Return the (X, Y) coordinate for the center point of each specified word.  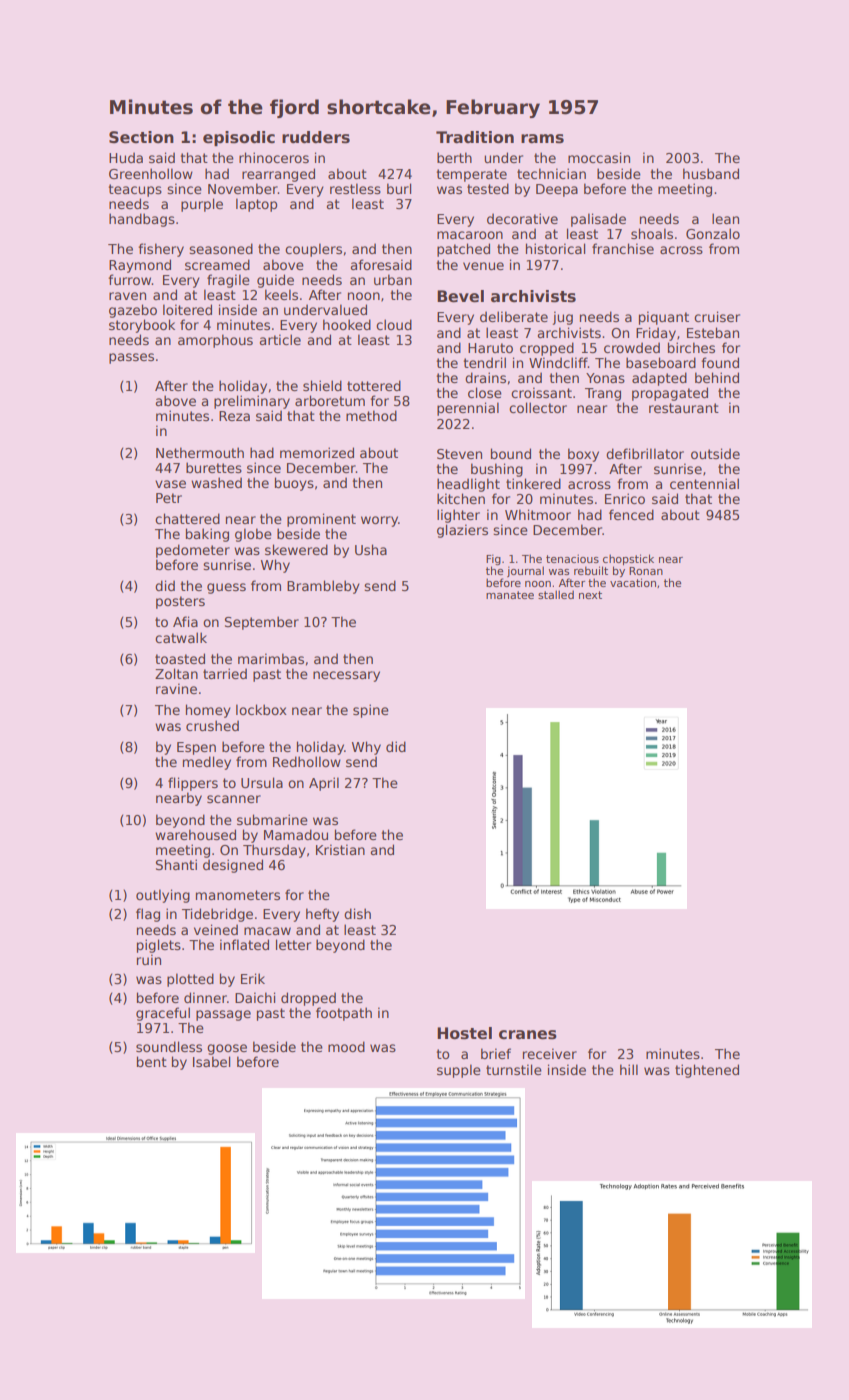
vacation (633, 582)
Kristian (340, 849)
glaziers (462, 531)
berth (454, 157)
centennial (704, 483)
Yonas (605, 378)
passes (131, 358)
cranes (528, 1035)
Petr (169, 498)
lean (725, 218)
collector (538, 407)
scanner (234, 799)
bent (152, 1061)
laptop (256, 205)
